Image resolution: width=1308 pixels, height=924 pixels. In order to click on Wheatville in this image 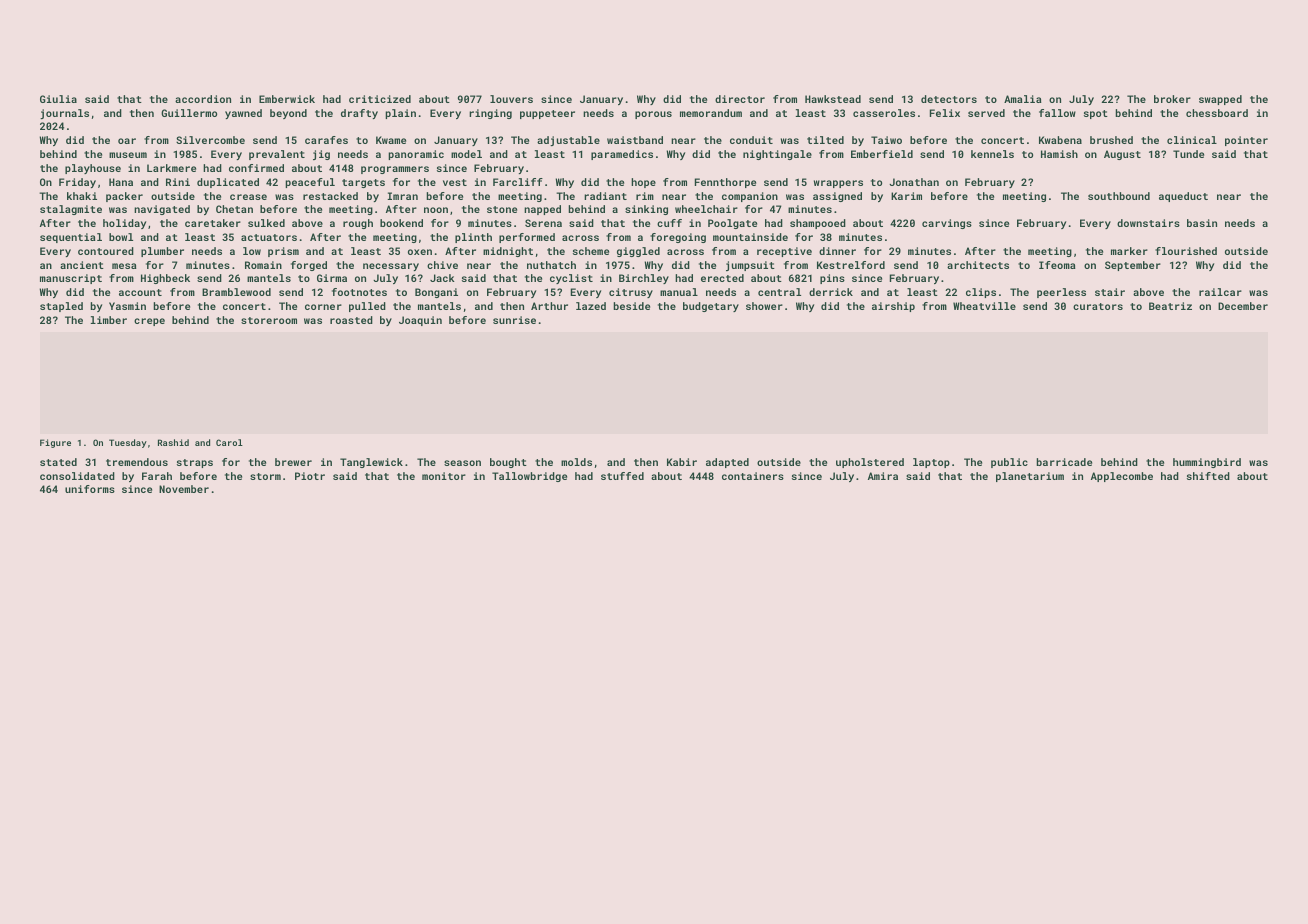, I will do `click(984, 306)`.
